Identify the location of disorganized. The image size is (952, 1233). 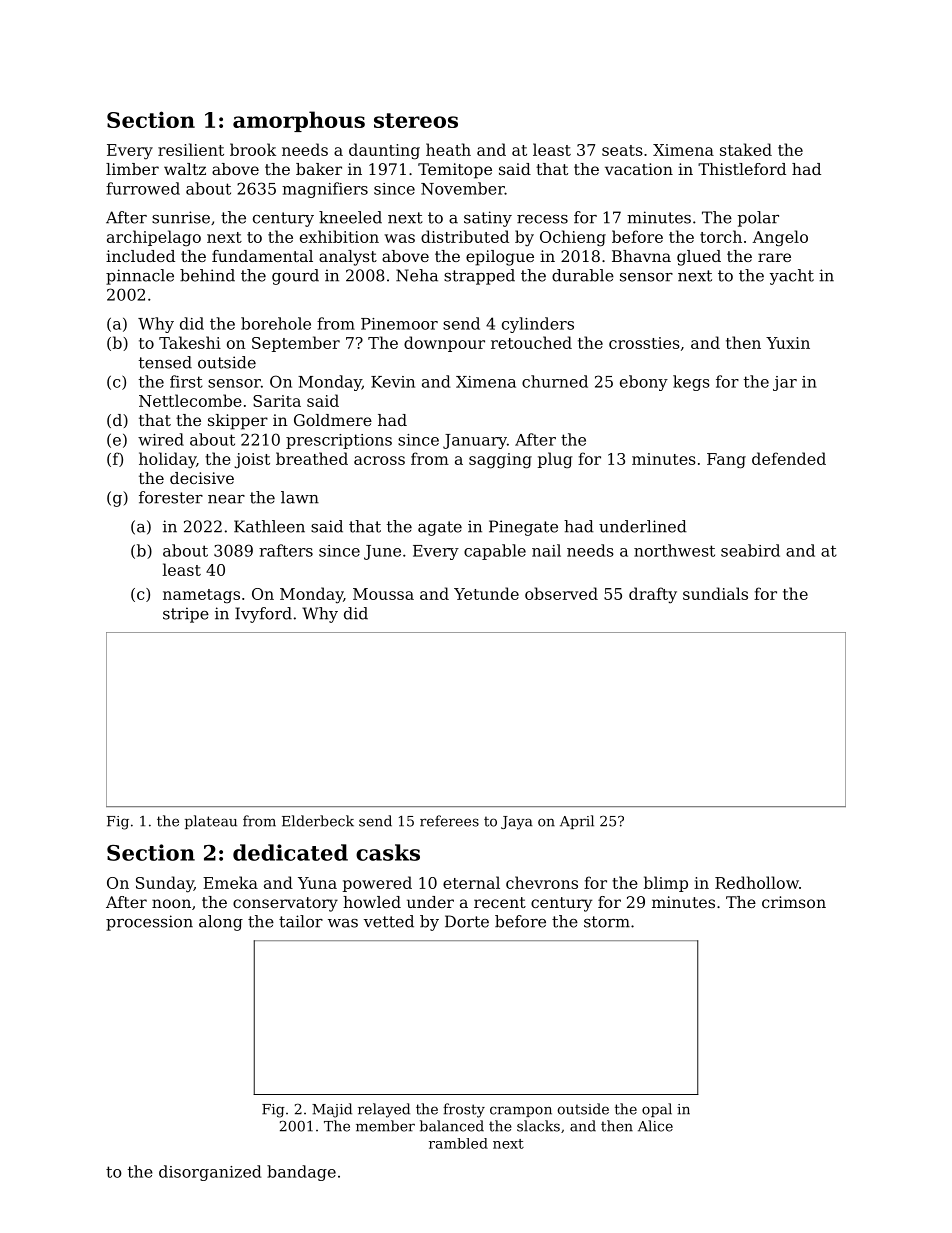
(210, 1173).
